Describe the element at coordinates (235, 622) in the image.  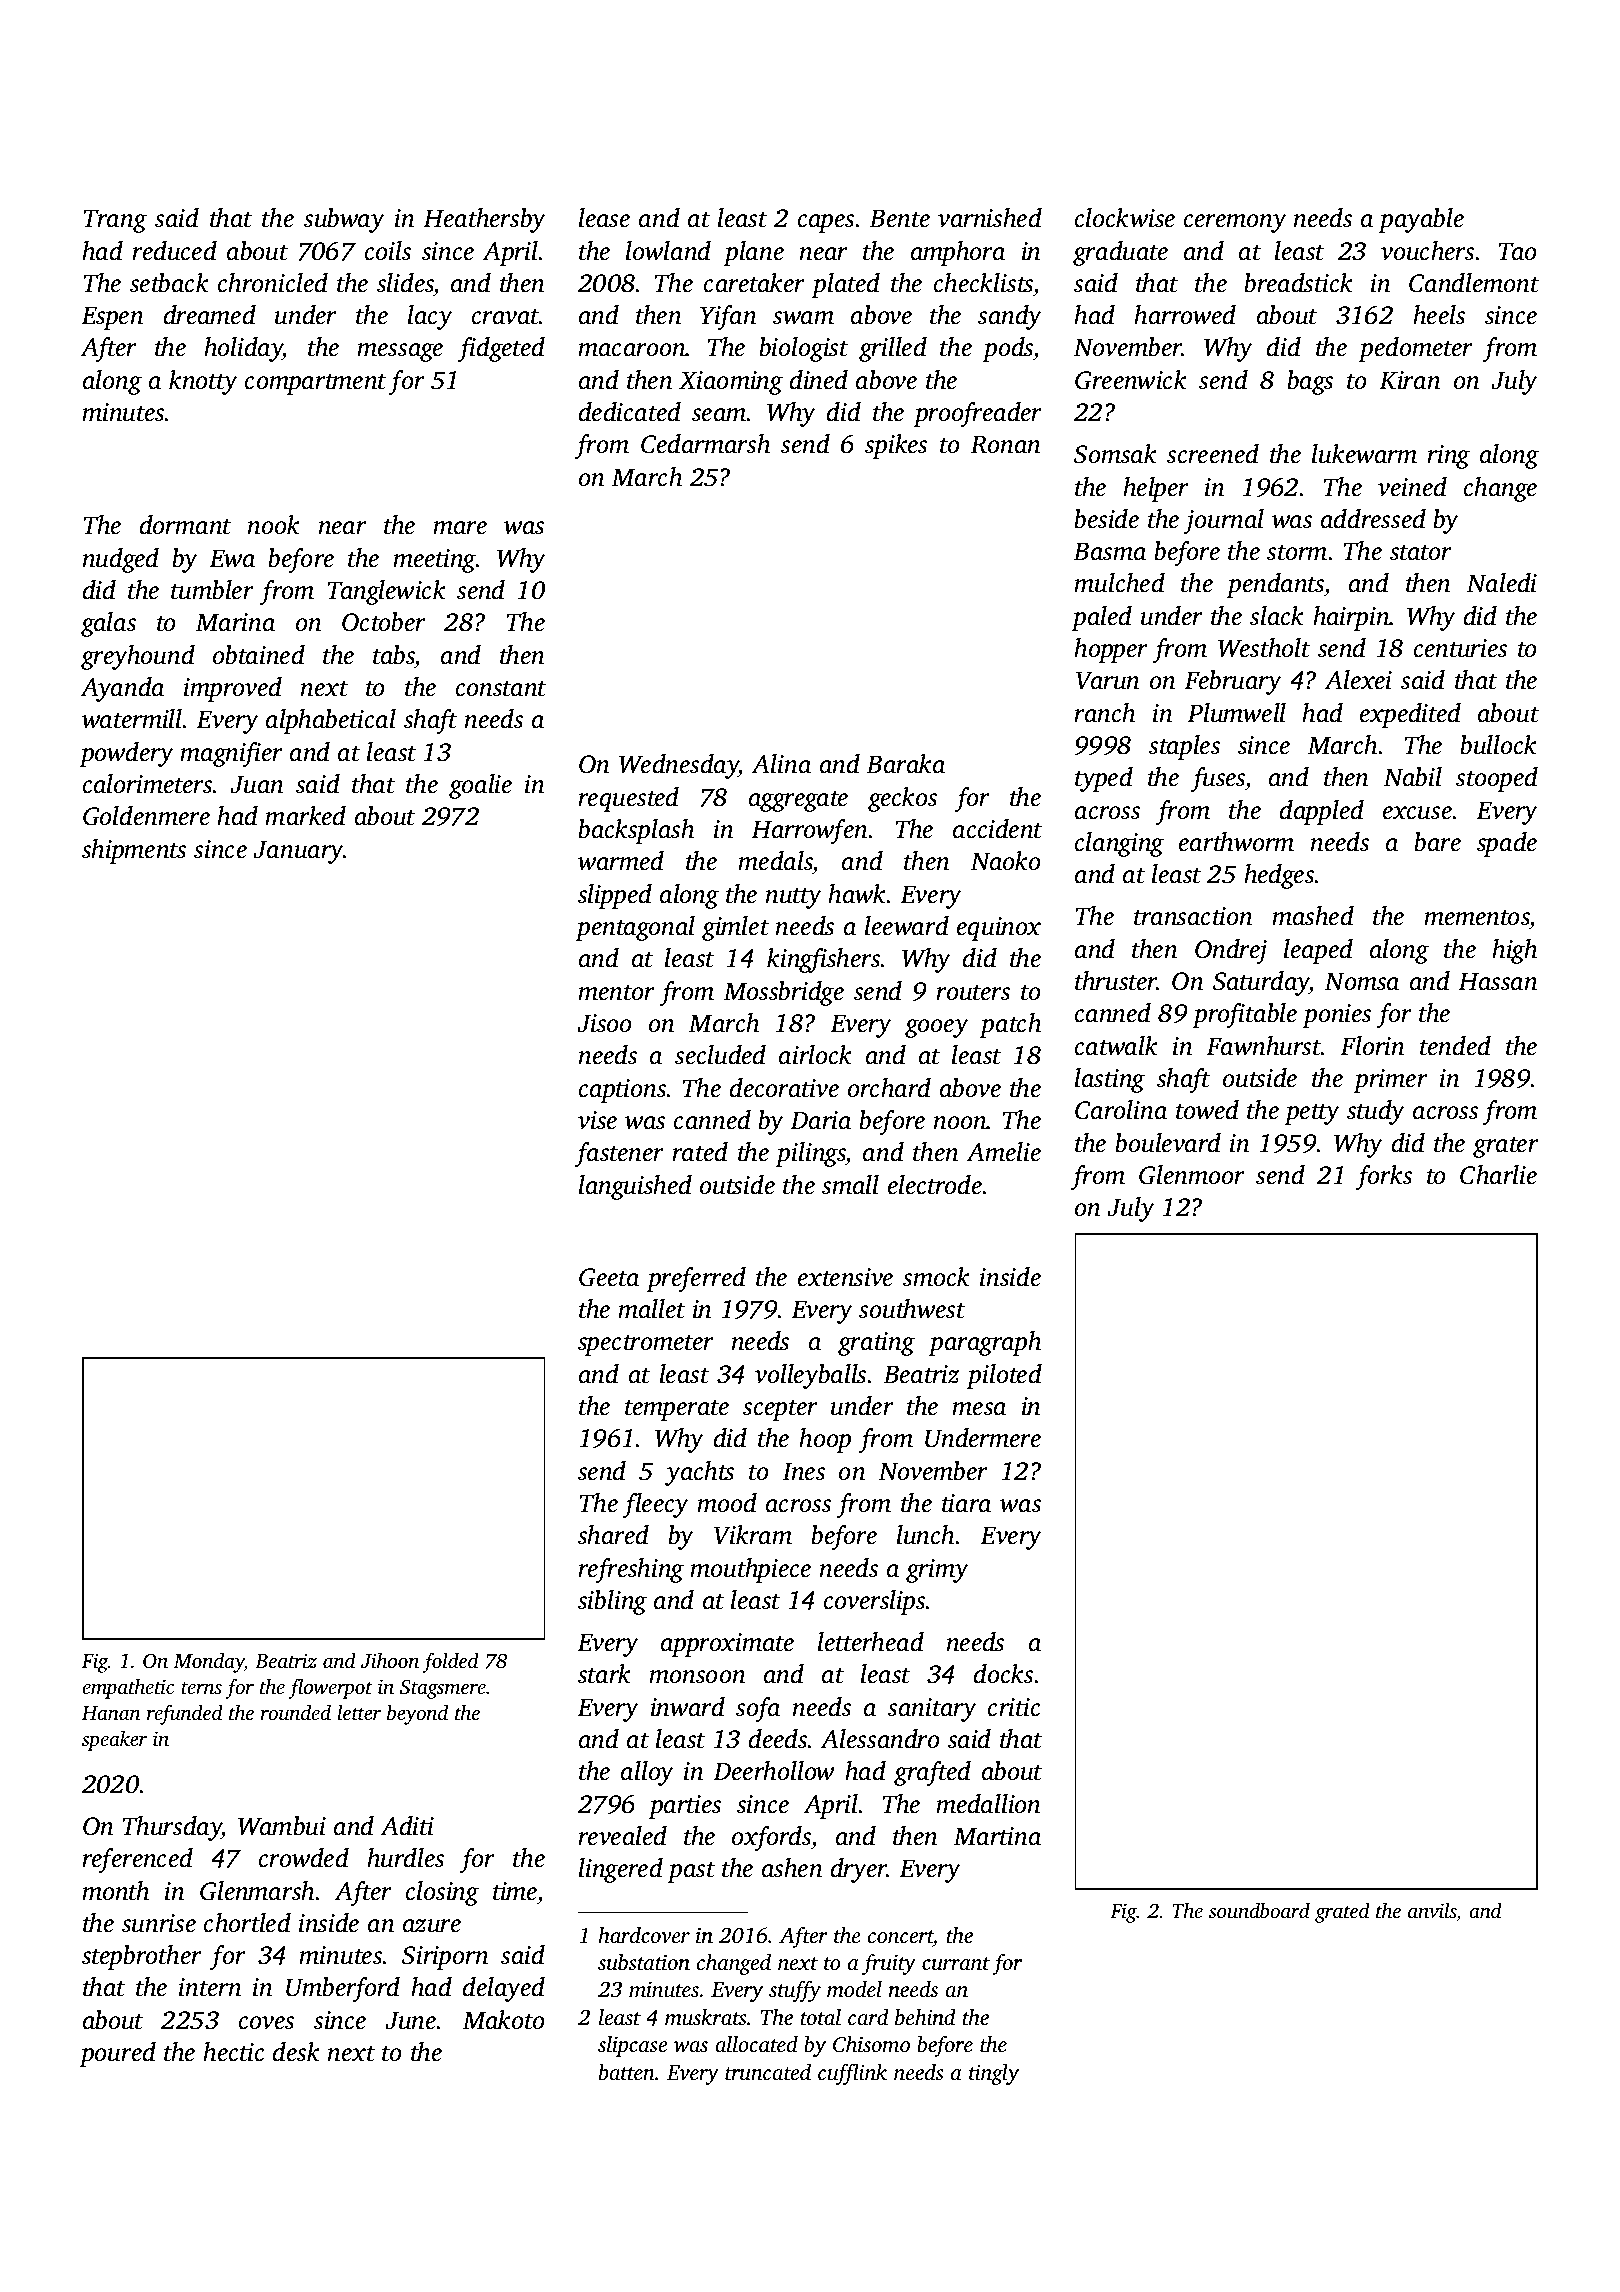
I see `Marina` at that location.
